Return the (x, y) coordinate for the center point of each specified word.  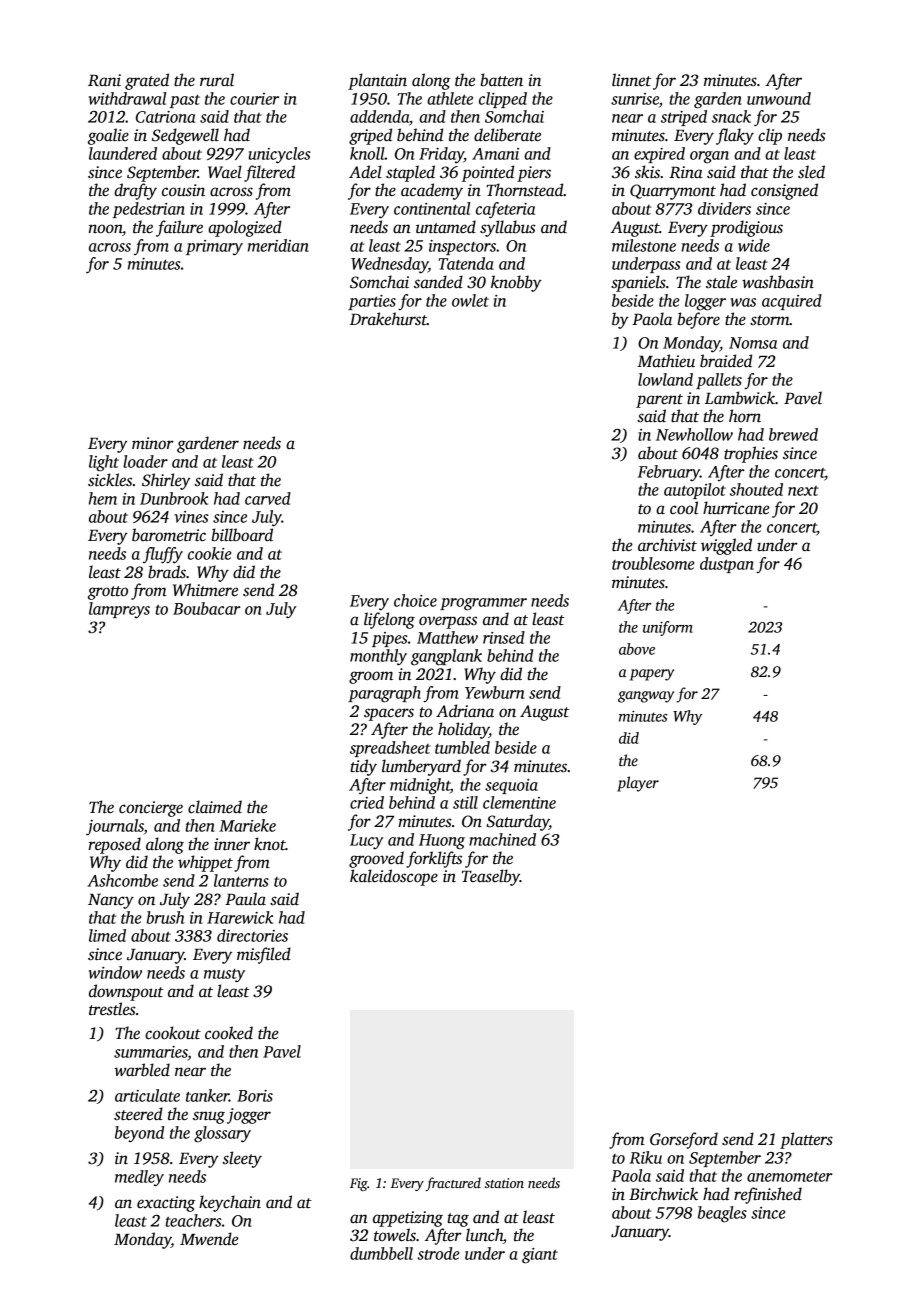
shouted (756, 489)
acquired (792, 302)
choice (415, 600)
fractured (453, 1184)
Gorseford (684, 1140)
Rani (104, 80)
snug (209, 1117)
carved (268, 498)
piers (534, 174)
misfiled (264, 955)
